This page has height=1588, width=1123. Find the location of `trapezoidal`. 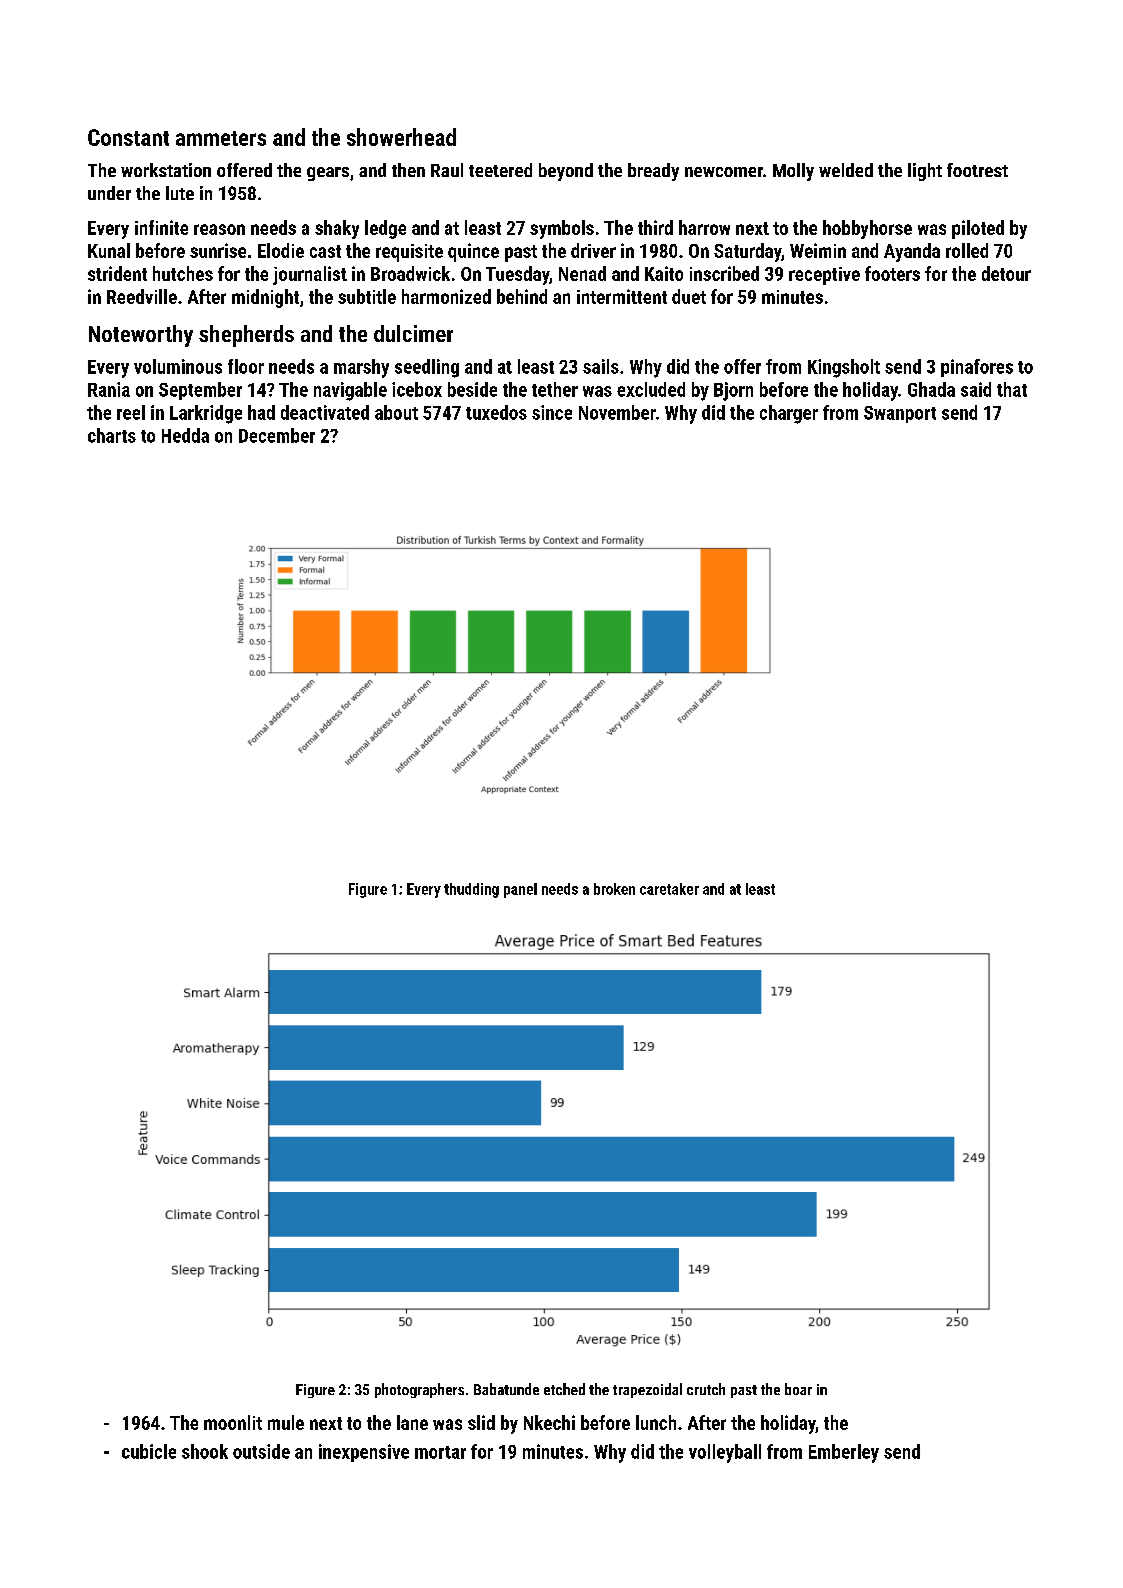

trapezoidal is located at coordinates (647, 1390).
